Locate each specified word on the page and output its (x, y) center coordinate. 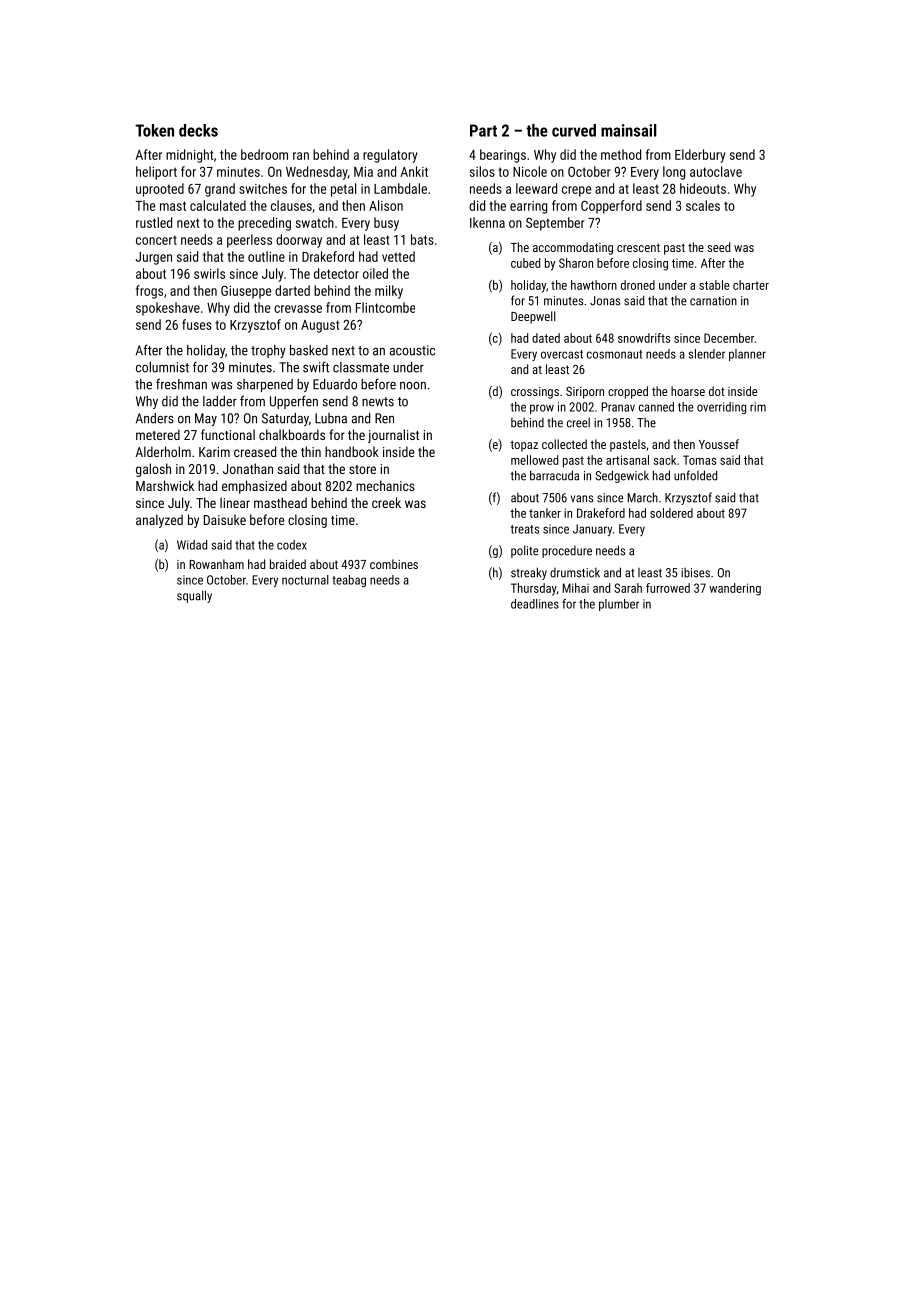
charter (751, 285)
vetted (398, 256)
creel (578, 422)
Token (154, 130)
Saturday (285, 419)
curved (574, 130)
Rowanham (216, 564)
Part (483, 130)
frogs (149, 292)
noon (413, 386)
